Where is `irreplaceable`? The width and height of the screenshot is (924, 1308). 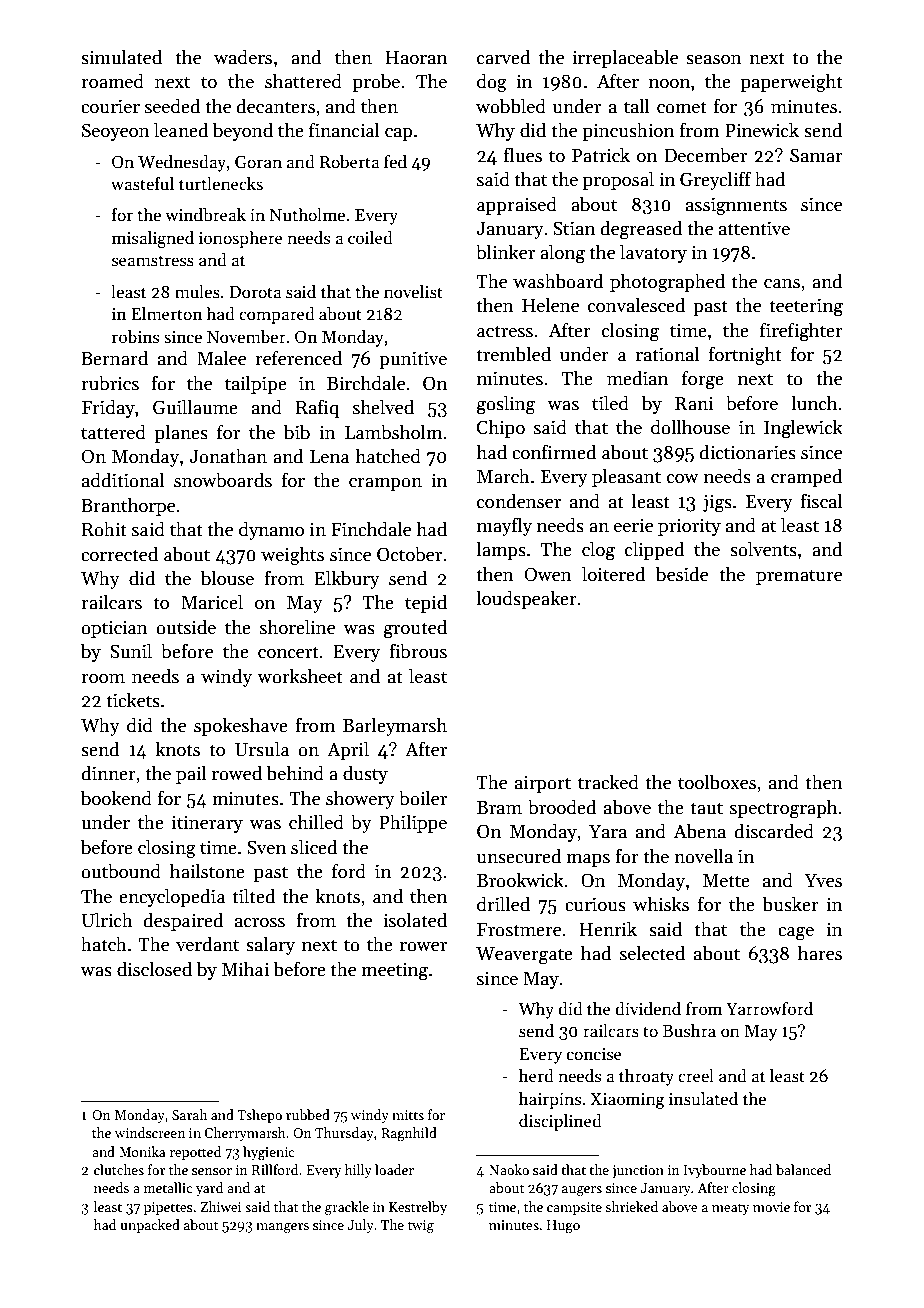 irreplaceable is located at coordinates (625, 58).
